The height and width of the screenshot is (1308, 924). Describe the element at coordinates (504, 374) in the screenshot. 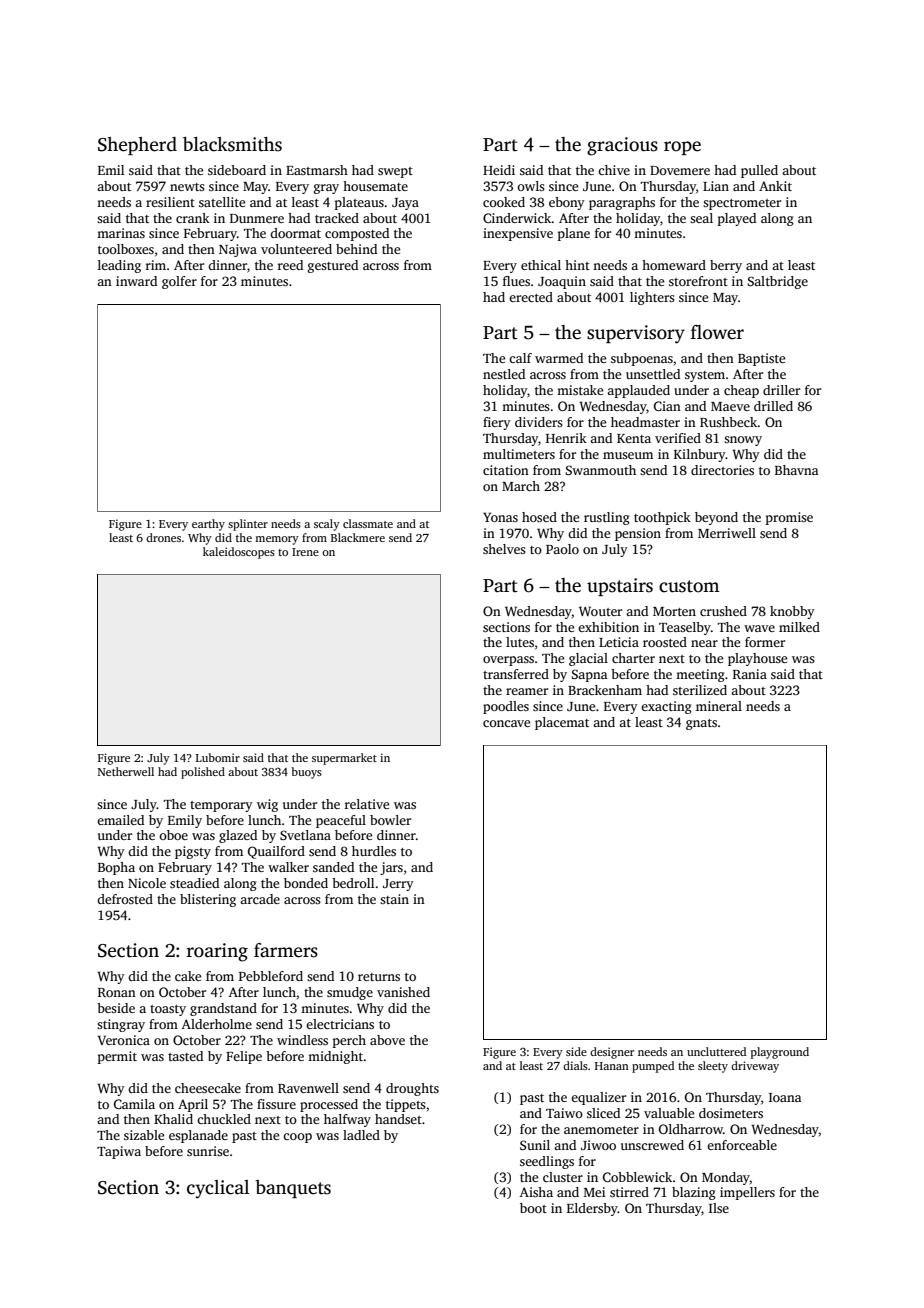

I see `nestled` at that location.
